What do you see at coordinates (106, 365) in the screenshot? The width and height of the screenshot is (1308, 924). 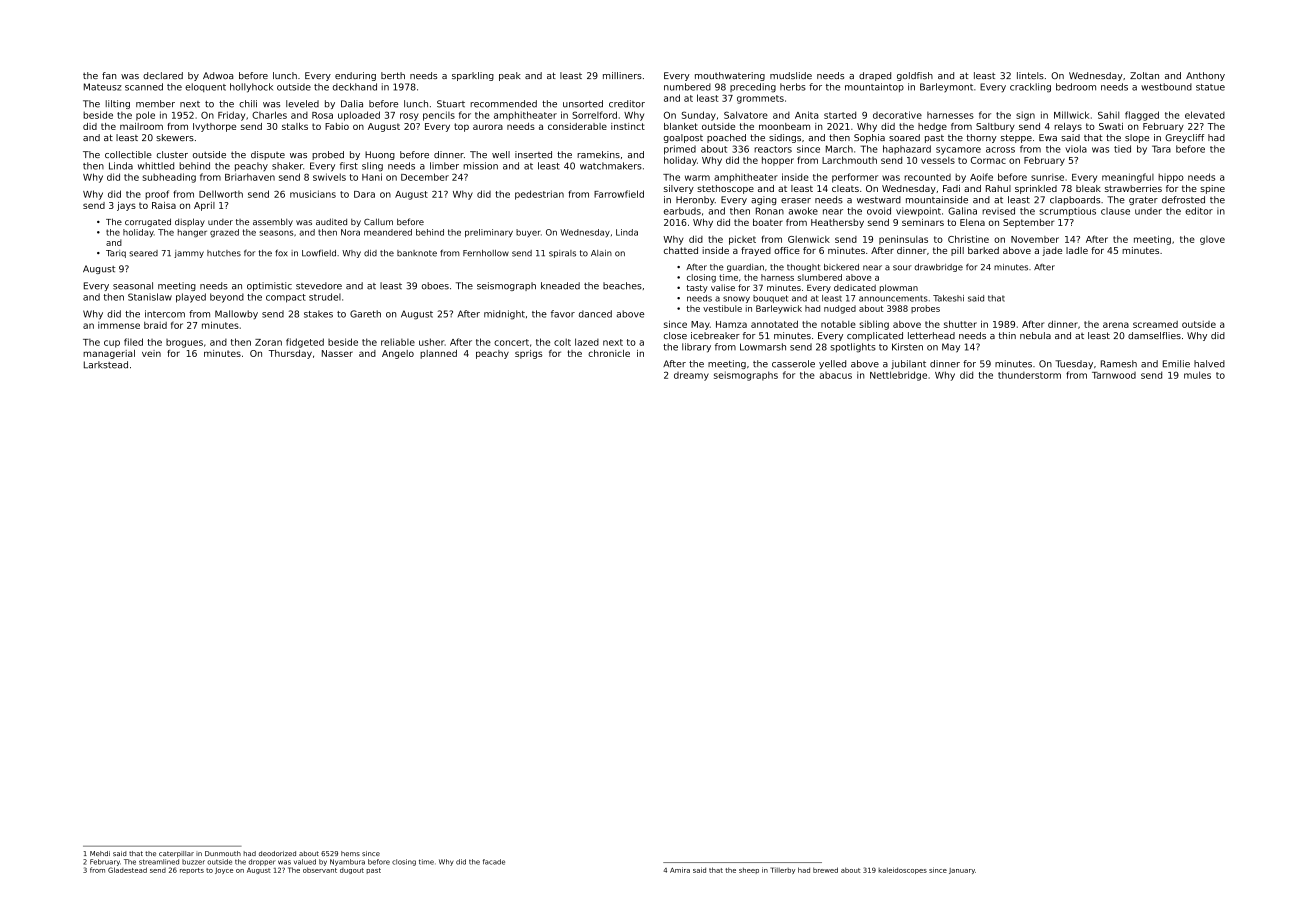 I see `Larkstead` at bounding box center [106, 365].
